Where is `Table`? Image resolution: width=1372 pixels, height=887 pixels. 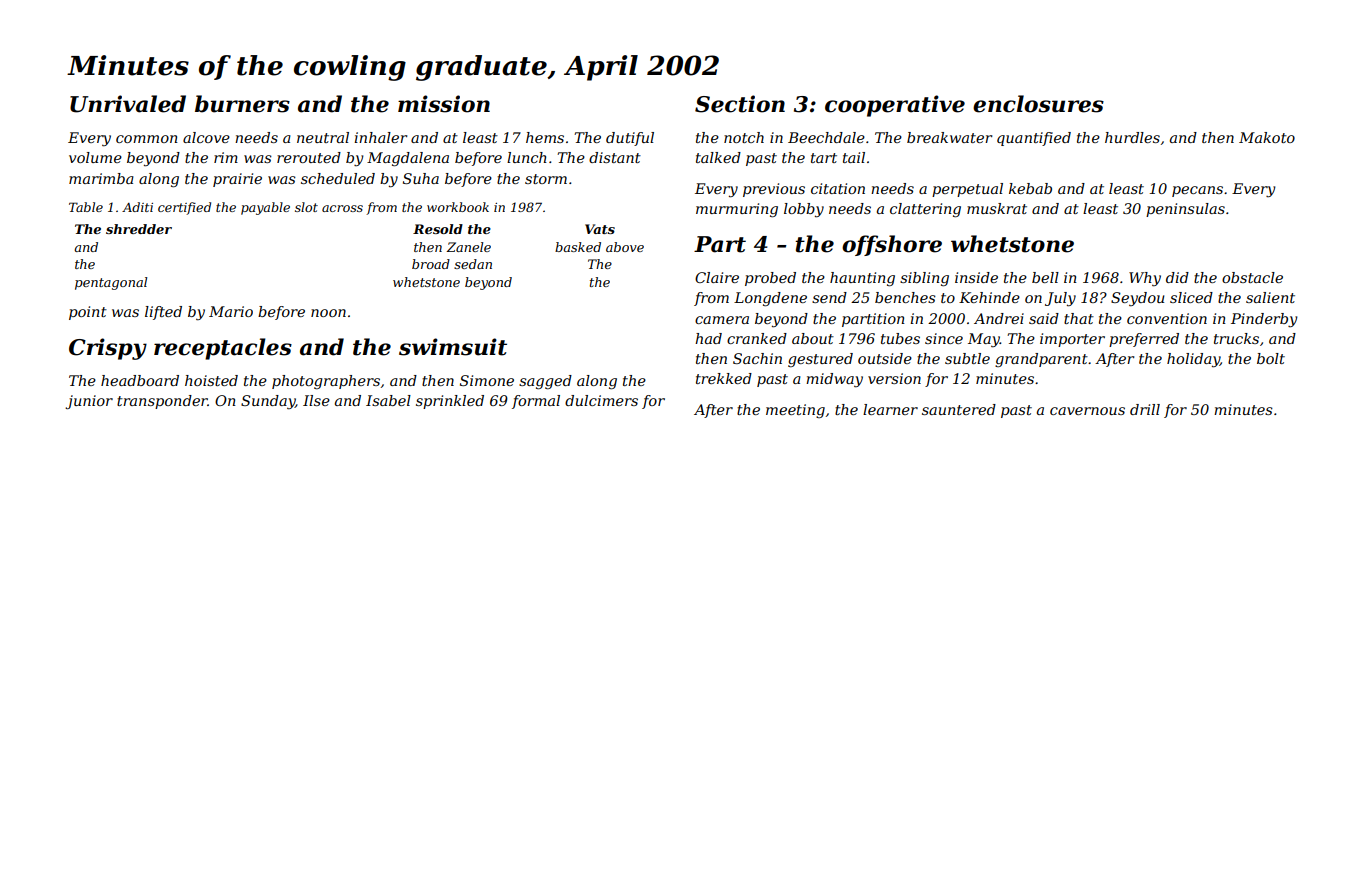 Table is located at coordinates (86, 207).
